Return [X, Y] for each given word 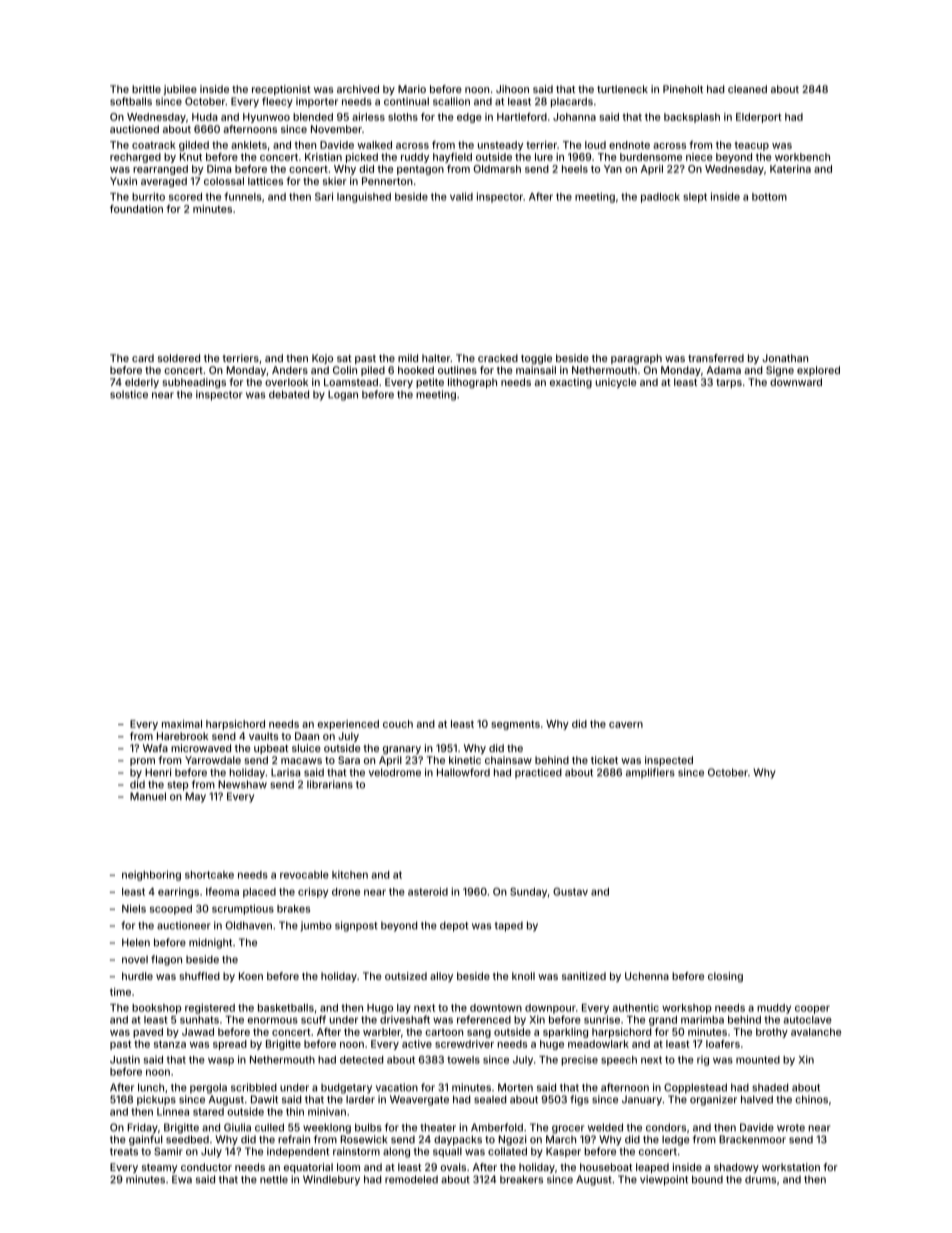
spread [230, 1045]
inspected [669, 761]
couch [398, 724]
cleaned [747, 89]
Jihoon [512, 89]
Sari [324, 196]
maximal [182, 724]
